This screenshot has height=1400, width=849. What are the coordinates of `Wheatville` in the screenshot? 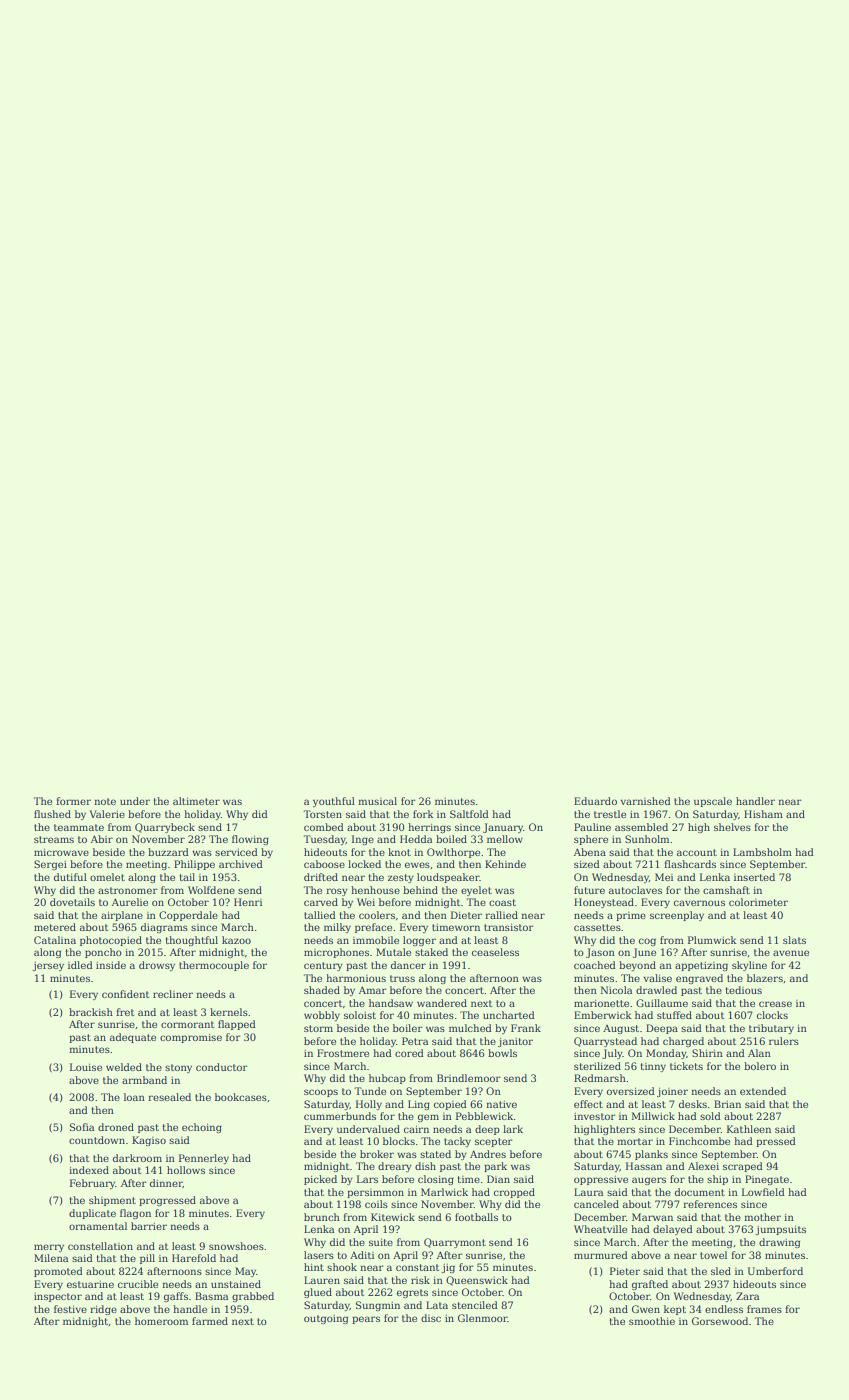 It's located at (600, 1229).
